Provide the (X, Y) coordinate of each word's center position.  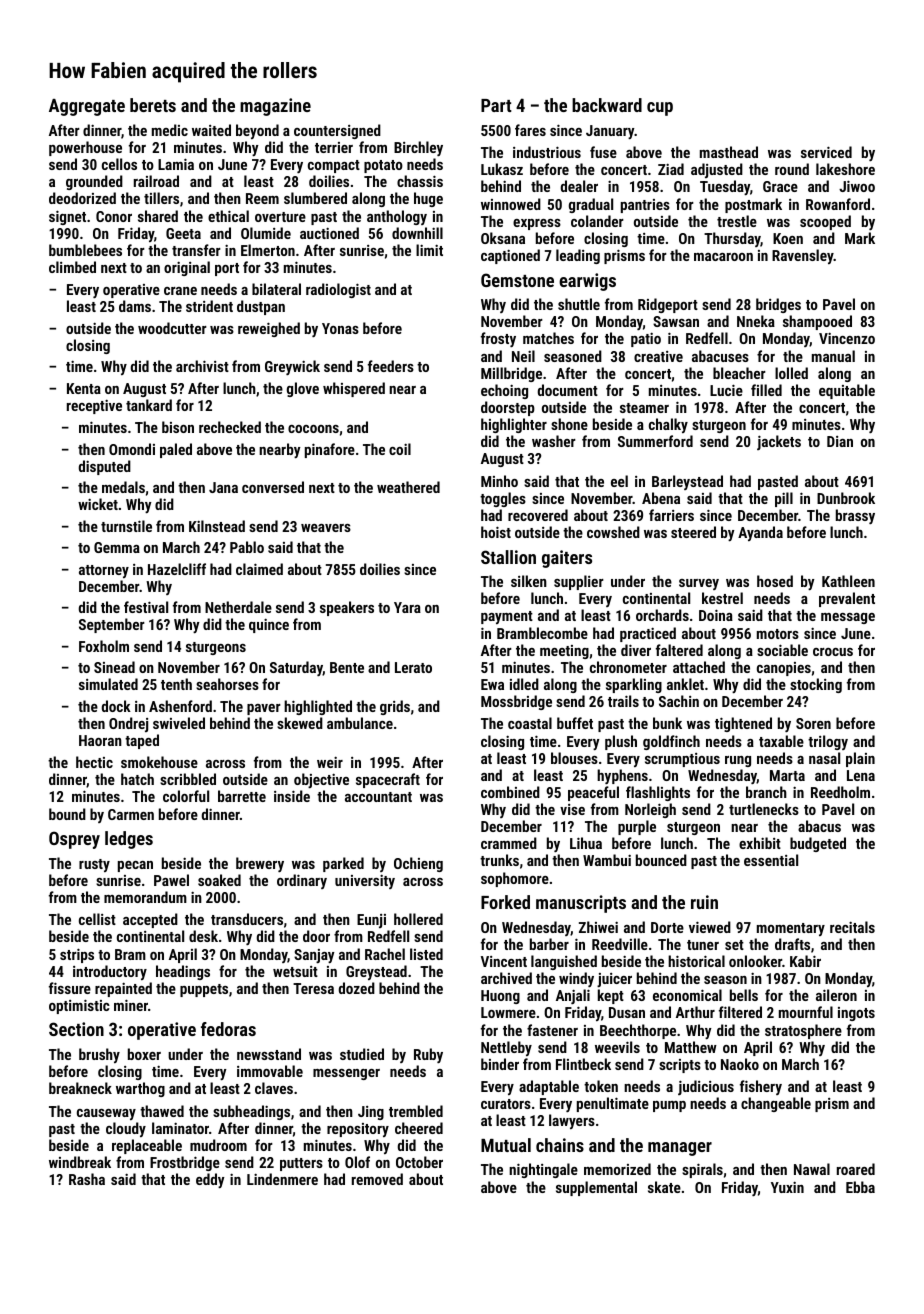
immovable (270, 1071)
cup (660, 109)
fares (530, 130)
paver (264, 709)
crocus (833, 652)
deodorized (82, 198)
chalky (668, 425)
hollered (418, 919)
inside (292, 796)
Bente (347, 667)
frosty (498, 339)
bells (744, 995)
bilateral (276, 289)
